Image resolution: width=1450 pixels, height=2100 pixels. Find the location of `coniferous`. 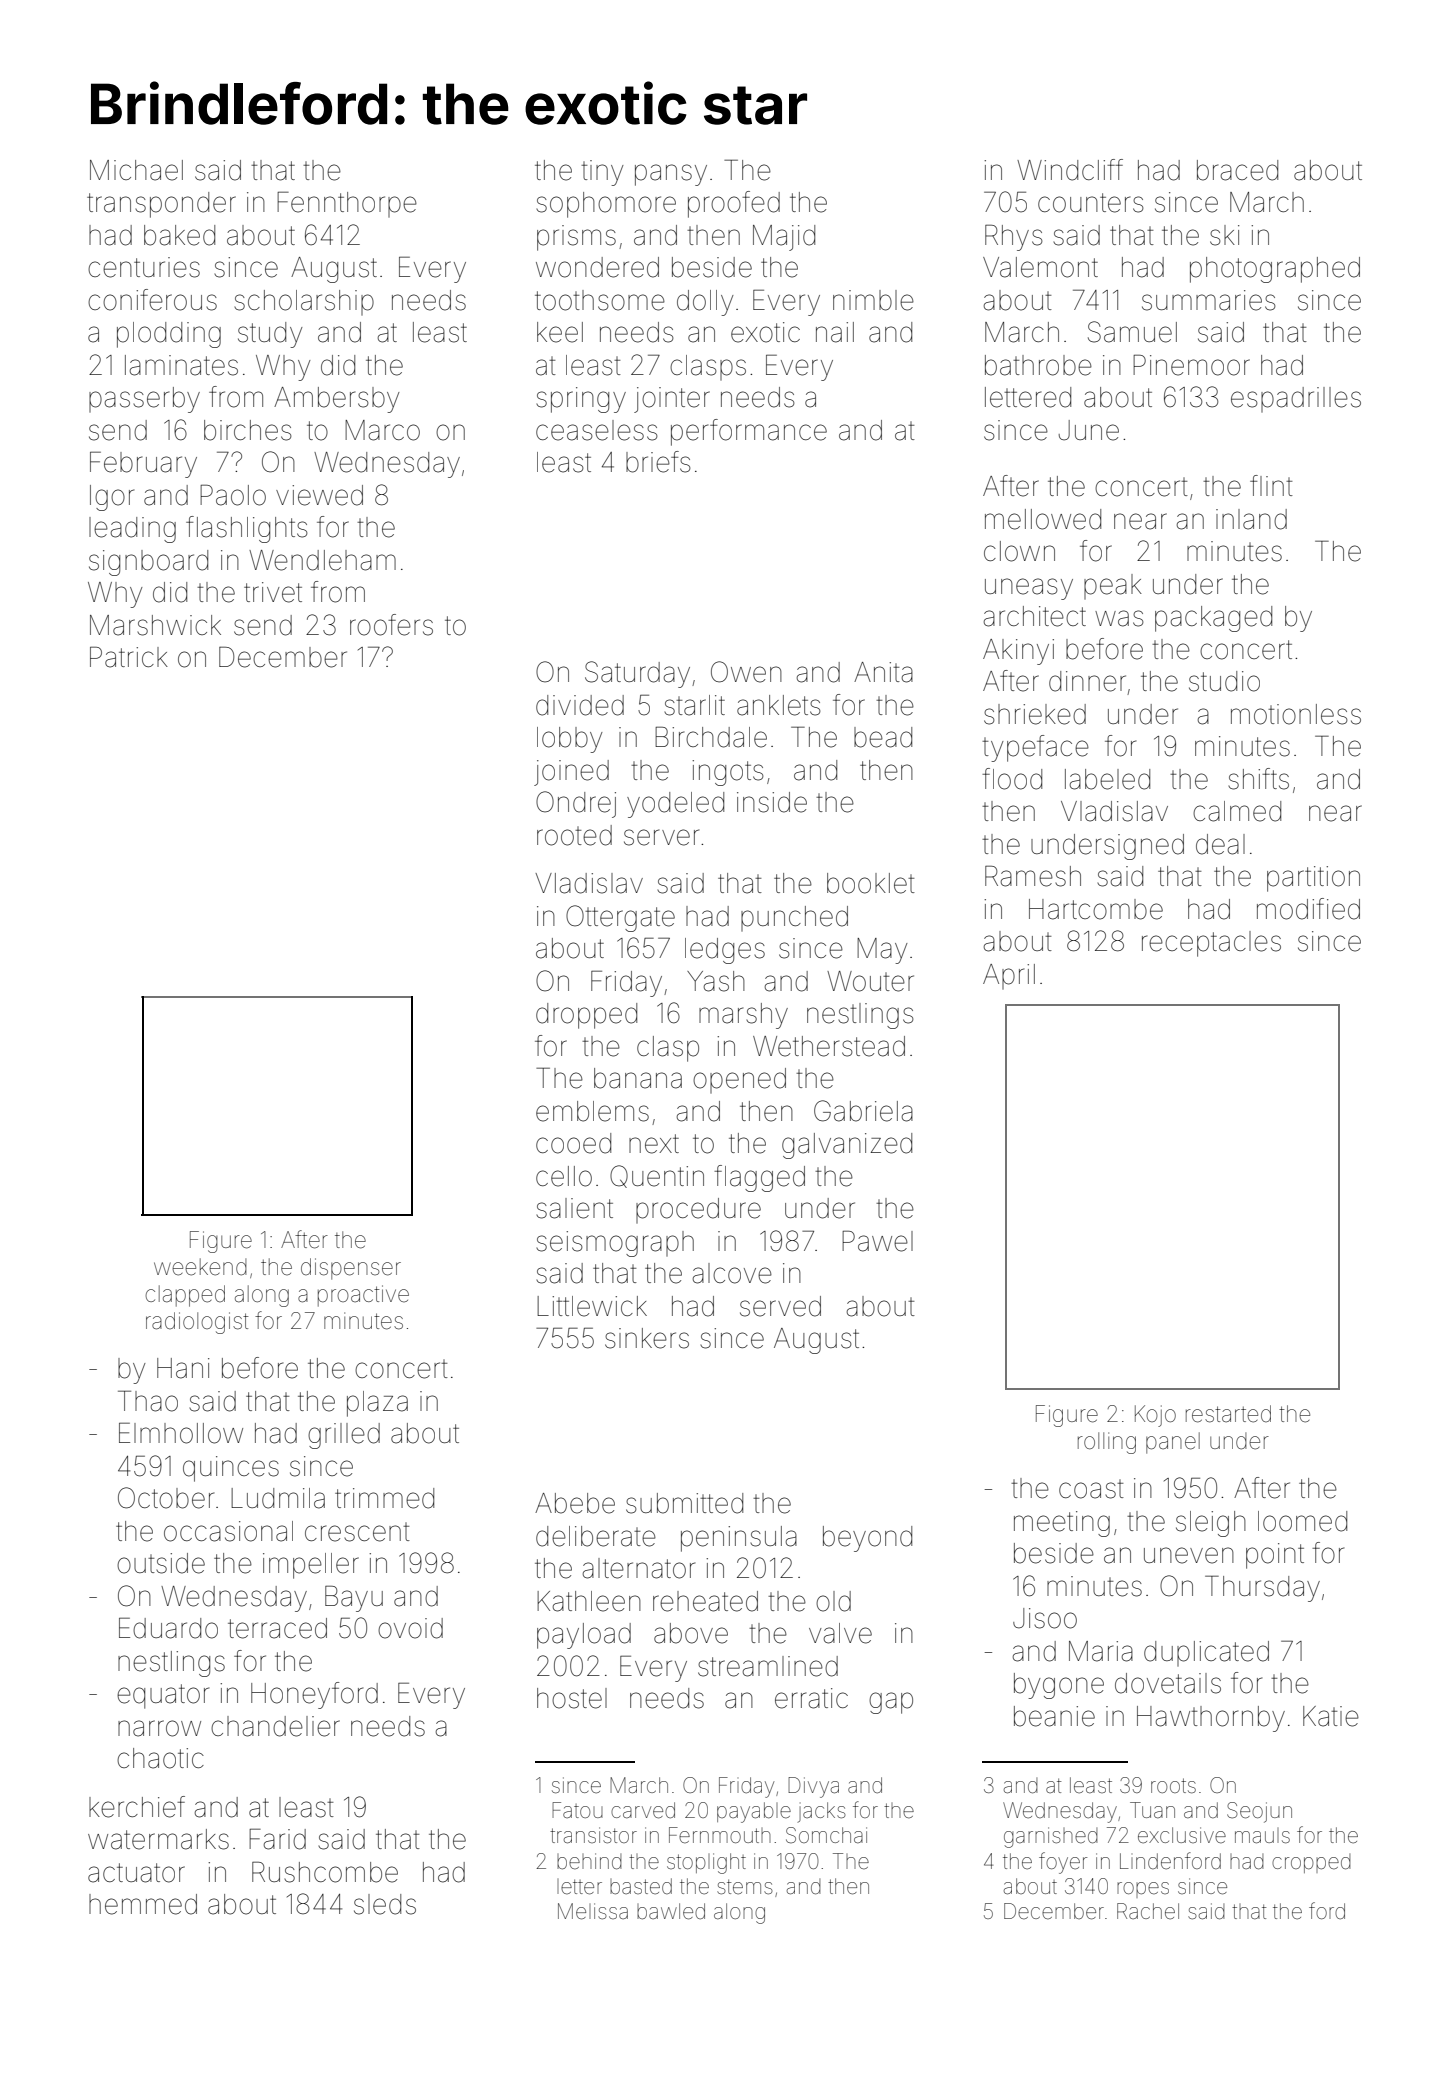

coniferous is located at coordinates (152, 300).
